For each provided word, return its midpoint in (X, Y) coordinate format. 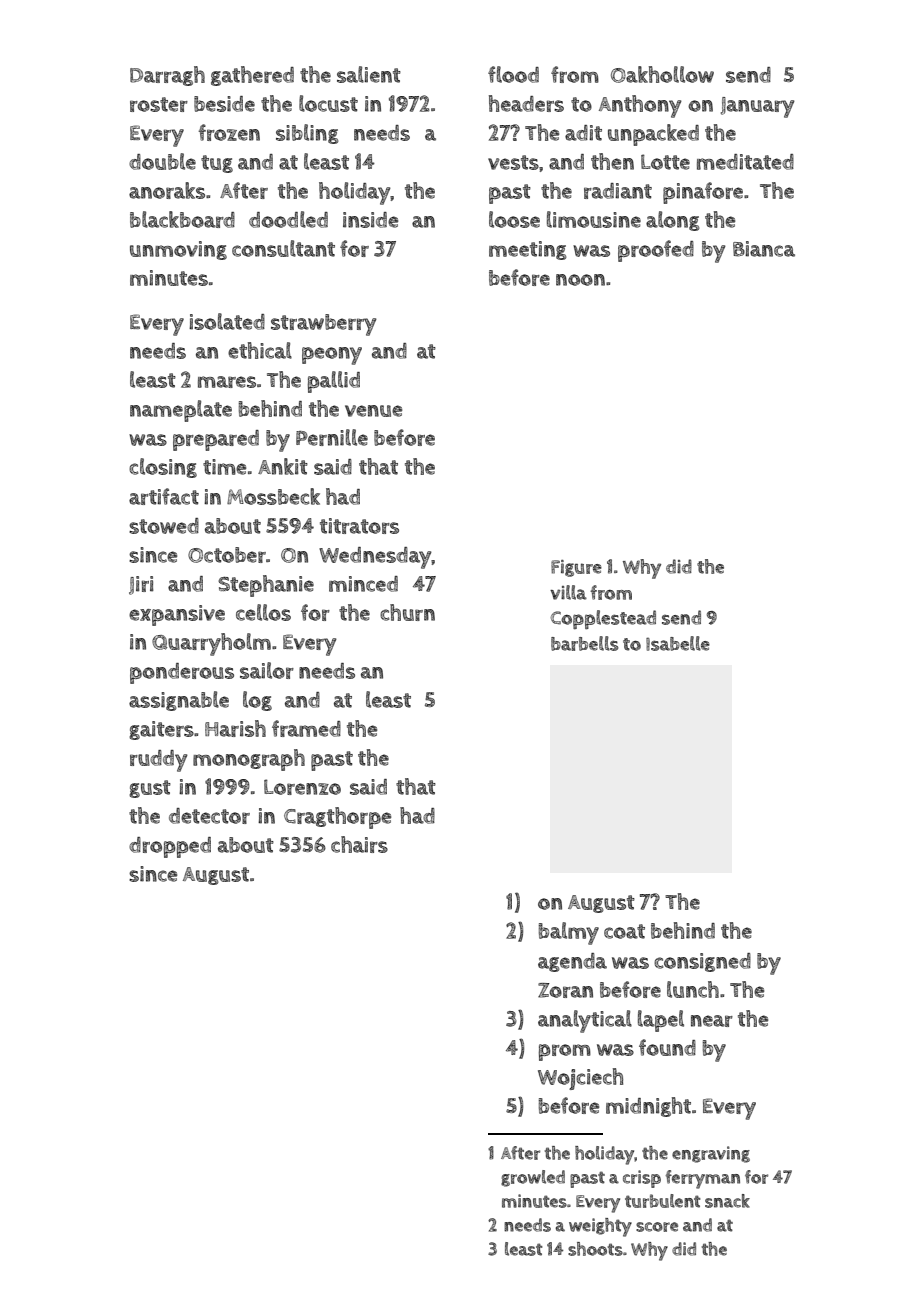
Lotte (665, 162)
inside (370, 220)
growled (533, 1178)
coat (624, 931)
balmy (569, 933)
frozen (229, 132)
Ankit (283, 466)
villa (568, 592)
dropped (170, 847)
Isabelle (678, 643)
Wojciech (580, 1079)
